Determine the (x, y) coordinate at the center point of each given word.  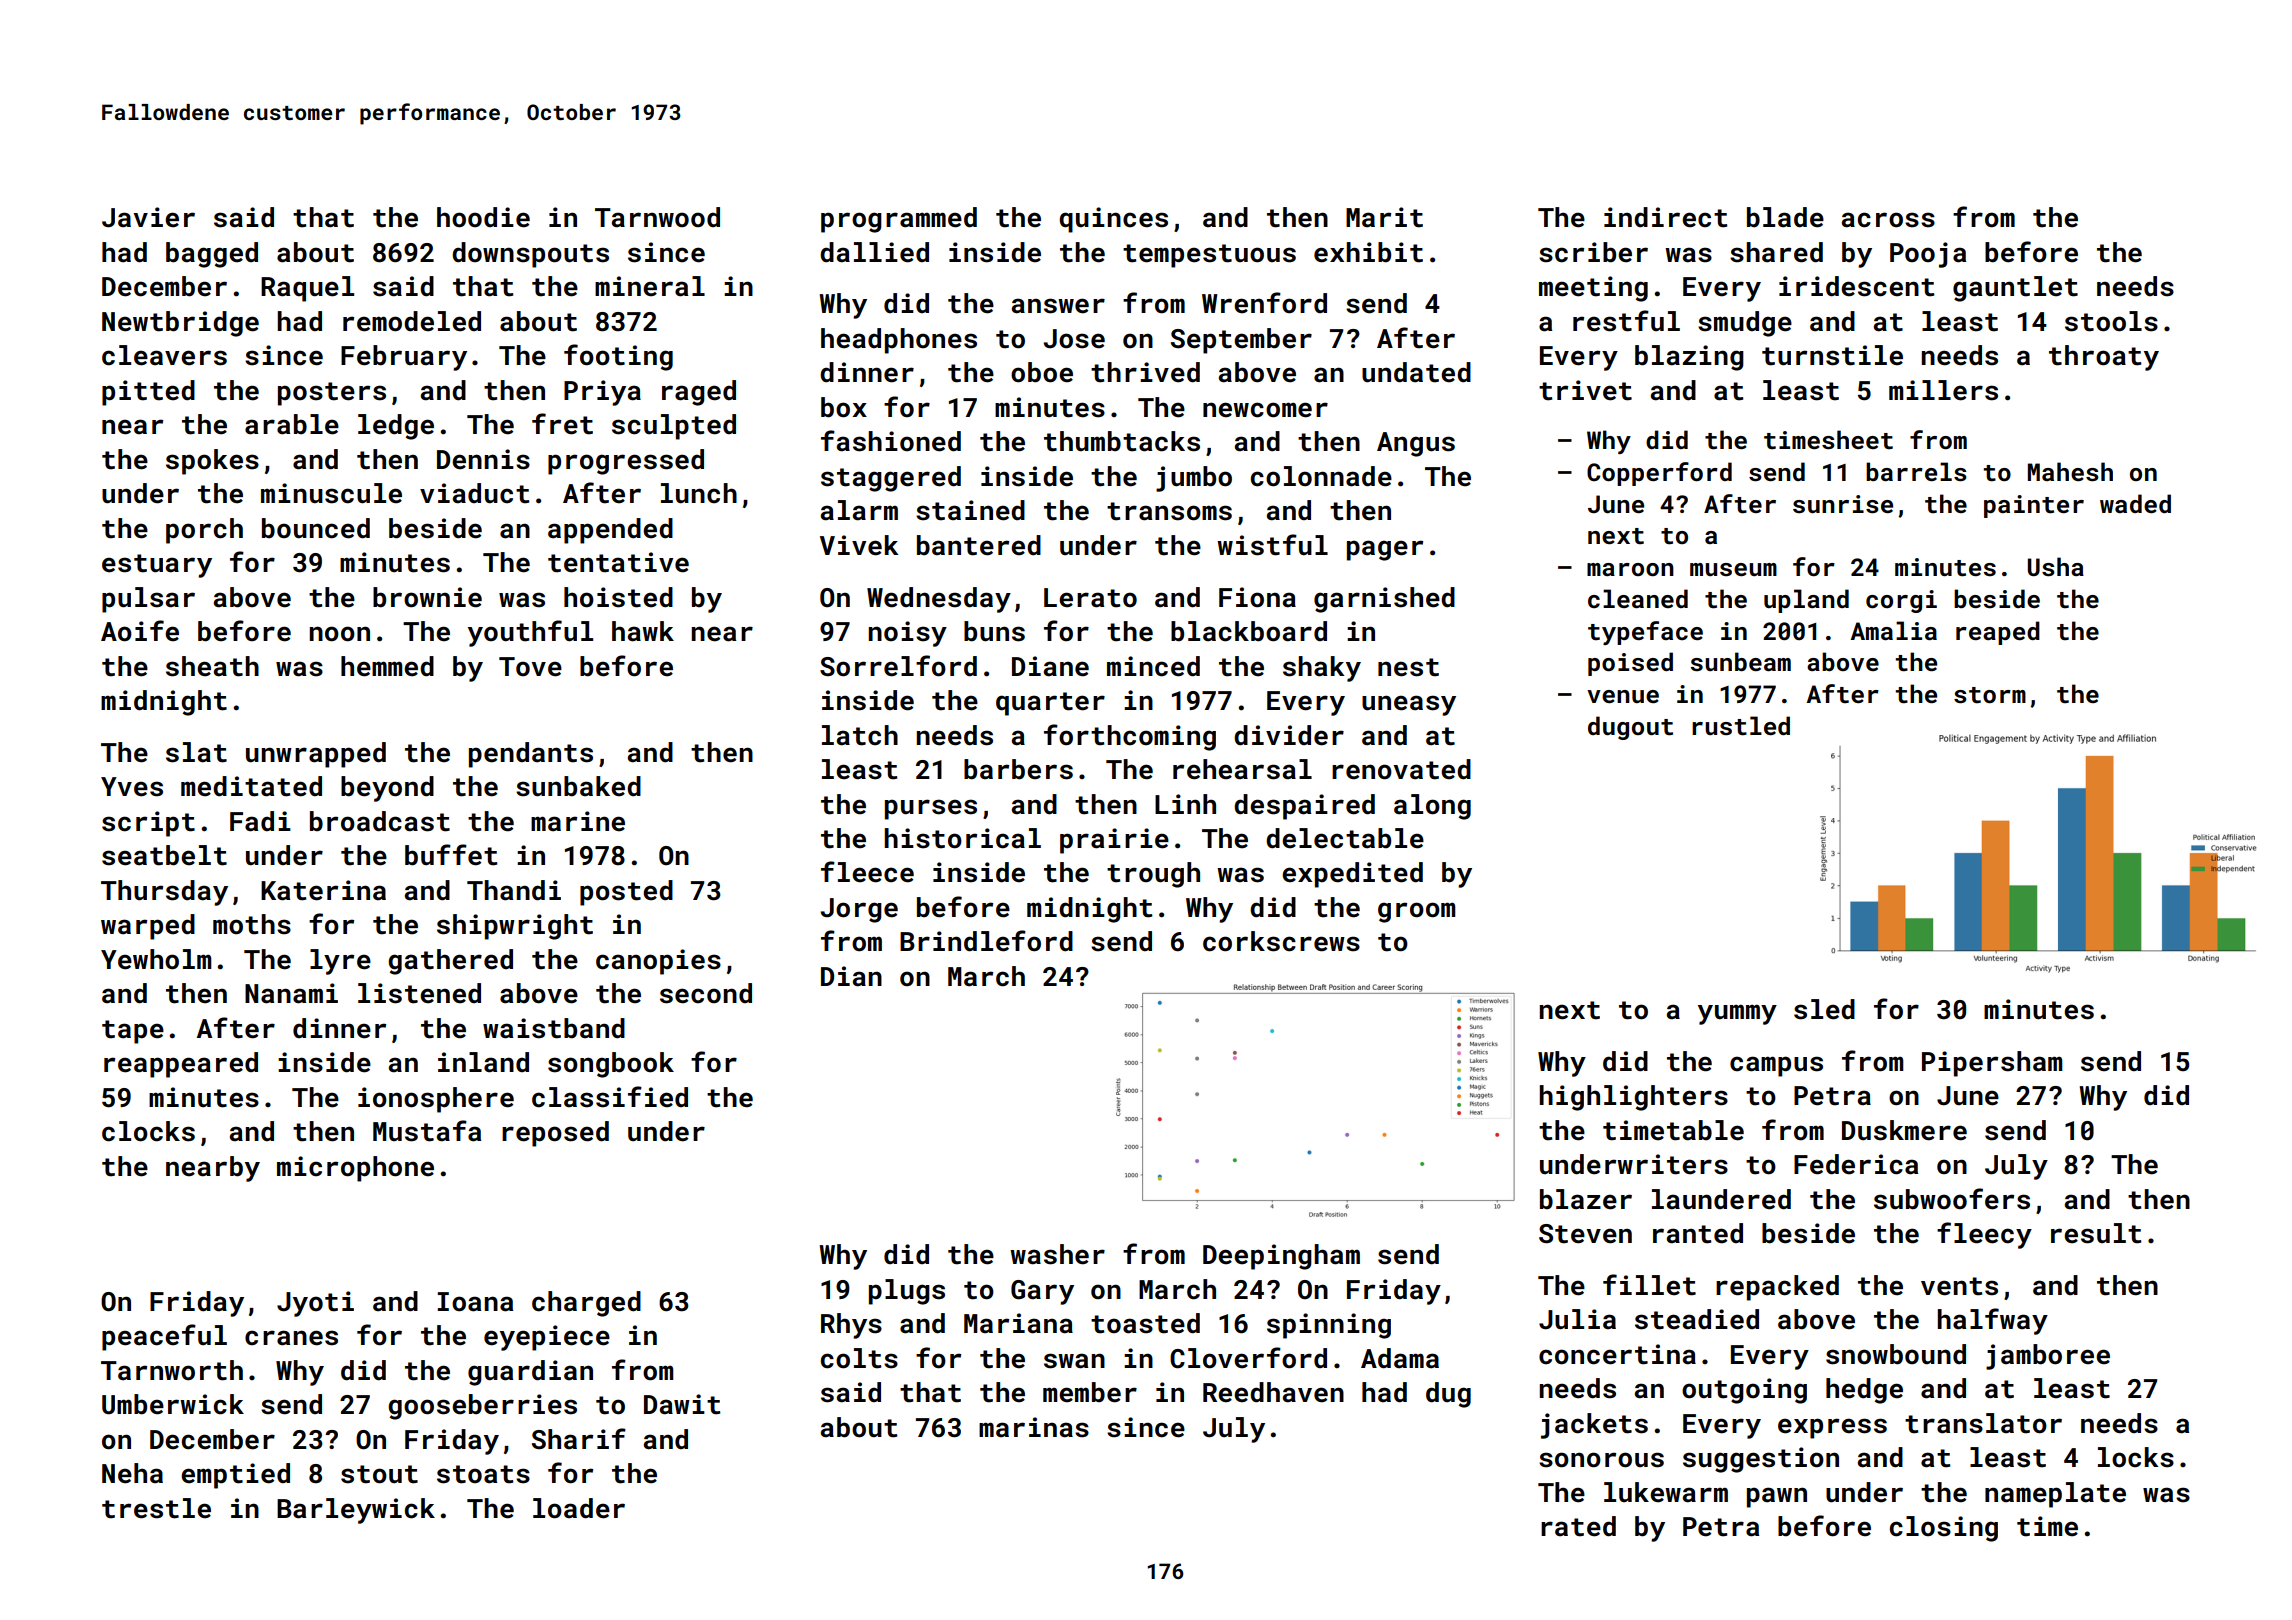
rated (1578, 1526)
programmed (899, 220)
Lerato (1090, 598)
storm (1990, 695)
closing (1944, 1529)
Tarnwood (657, 217)
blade (1785, 217)
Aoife (140, 631)
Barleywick (356, 1511)
